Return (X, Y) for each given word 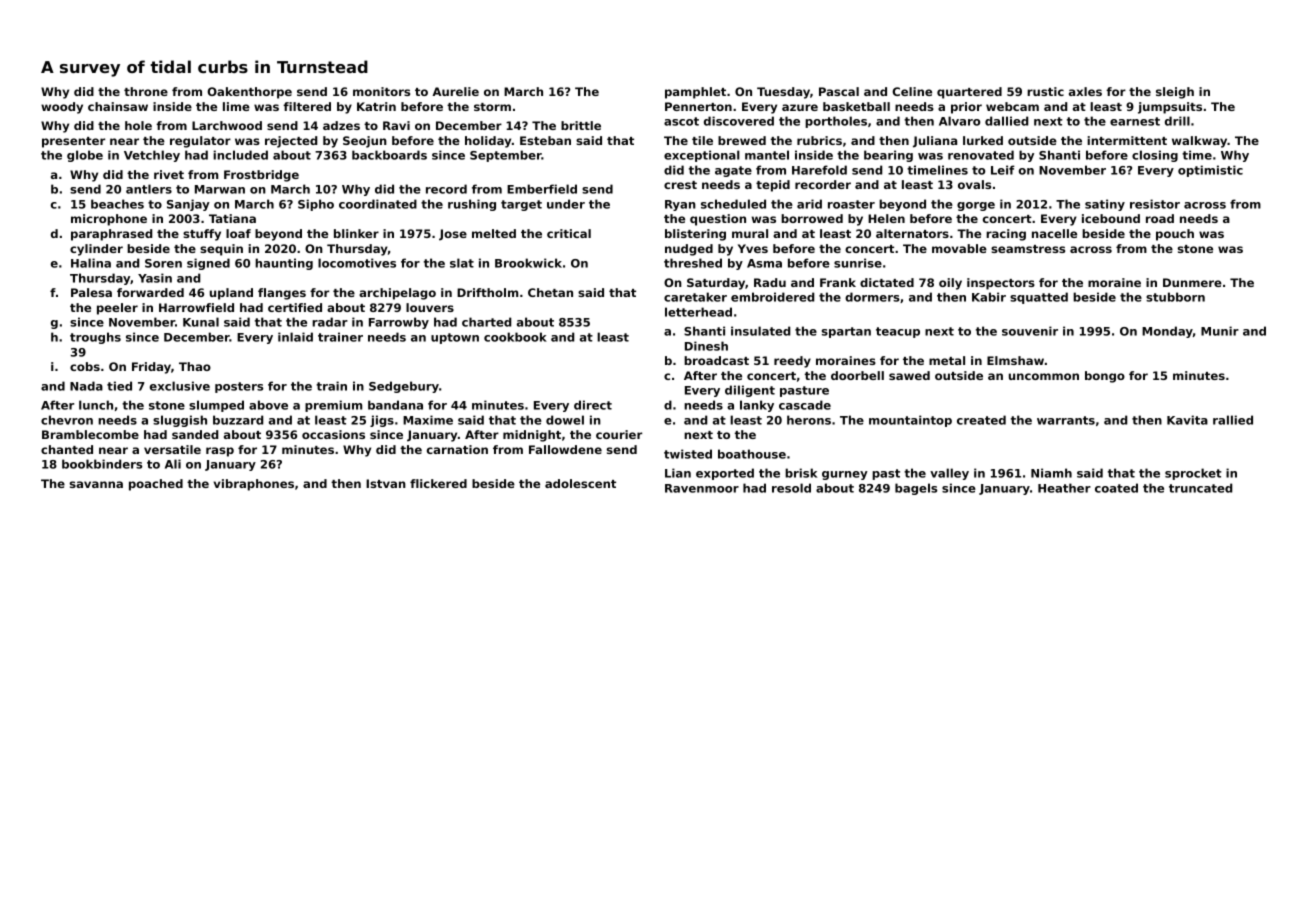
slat (462, 263)
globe (85, 156)
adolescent (580, 483)
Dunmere (1192, 282)
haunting (284, 264)
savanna (96, 484)
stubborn (1175, 297)
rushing (472, 205)
